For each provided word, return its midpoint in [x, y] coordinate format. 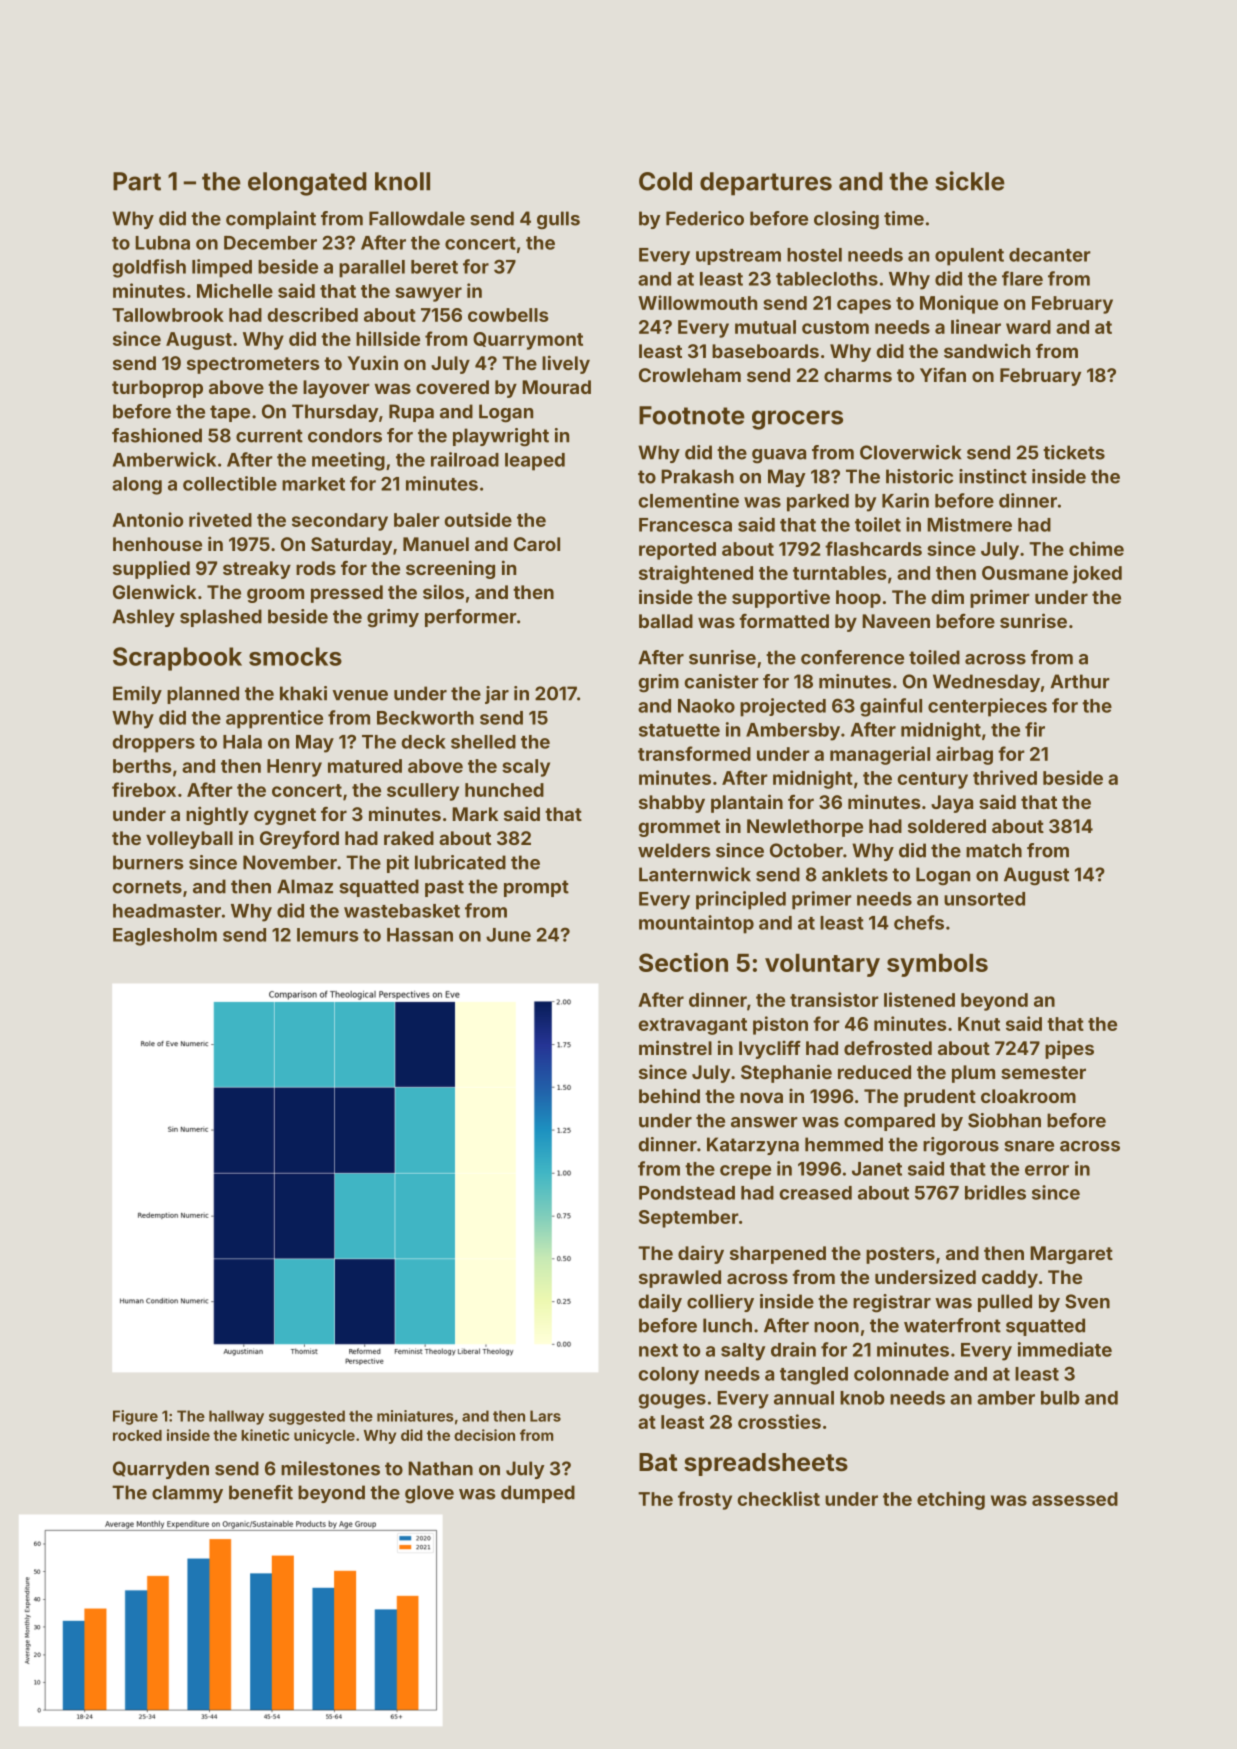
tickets [1074, 452]
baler [417, 520]
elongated [307, 184]
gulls [558, 220]
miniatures [415, 1416]
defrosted [888, 1048]
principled [741, 900]
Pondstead [687, 1193]
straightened [696, 574]
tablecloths [827, 279]
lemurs [328, 935]
